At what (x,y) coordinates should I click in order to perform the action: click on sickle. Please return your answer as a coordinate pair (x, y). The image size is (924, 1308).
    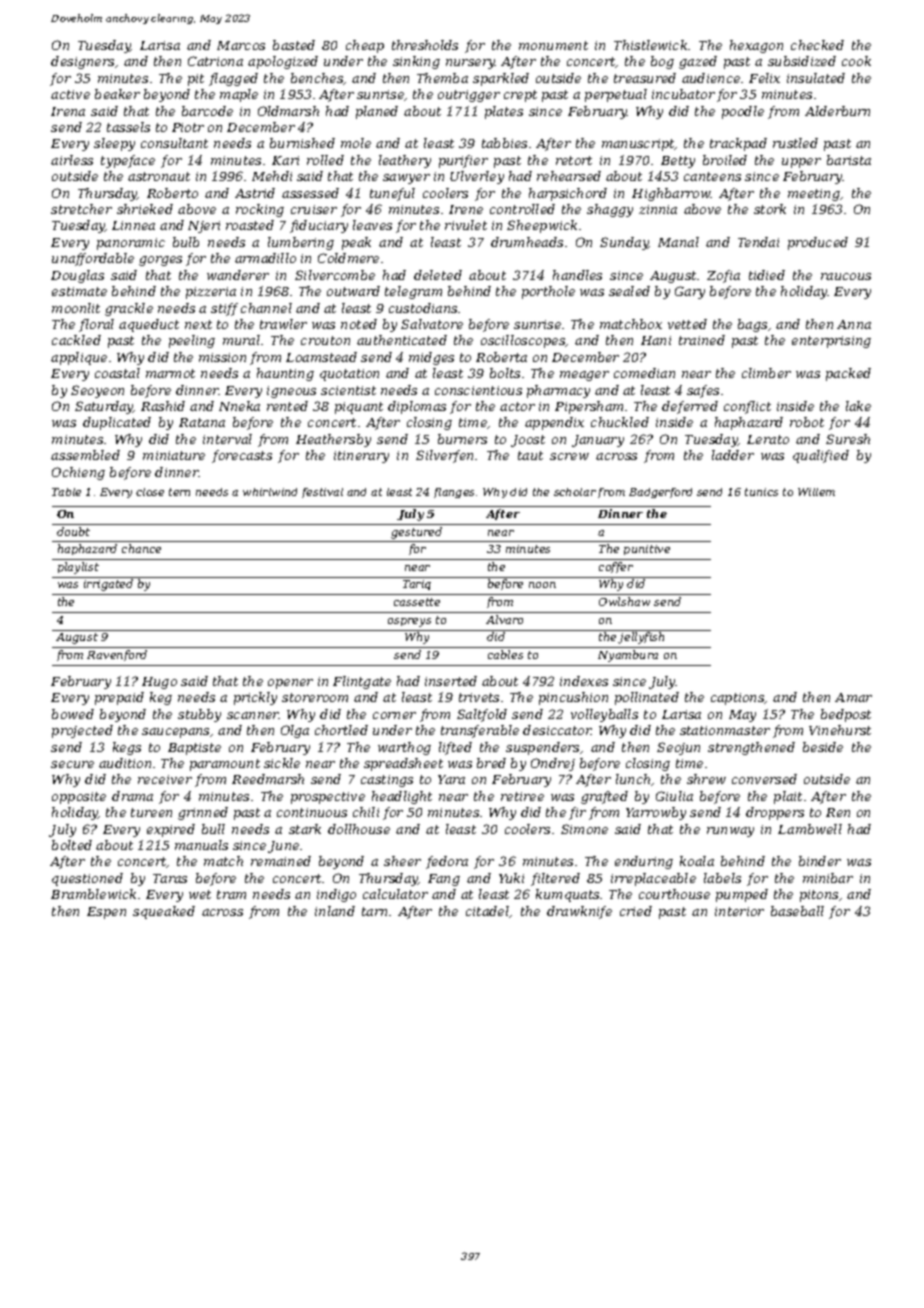
    Looking at the image, I should click on (282, 763).
